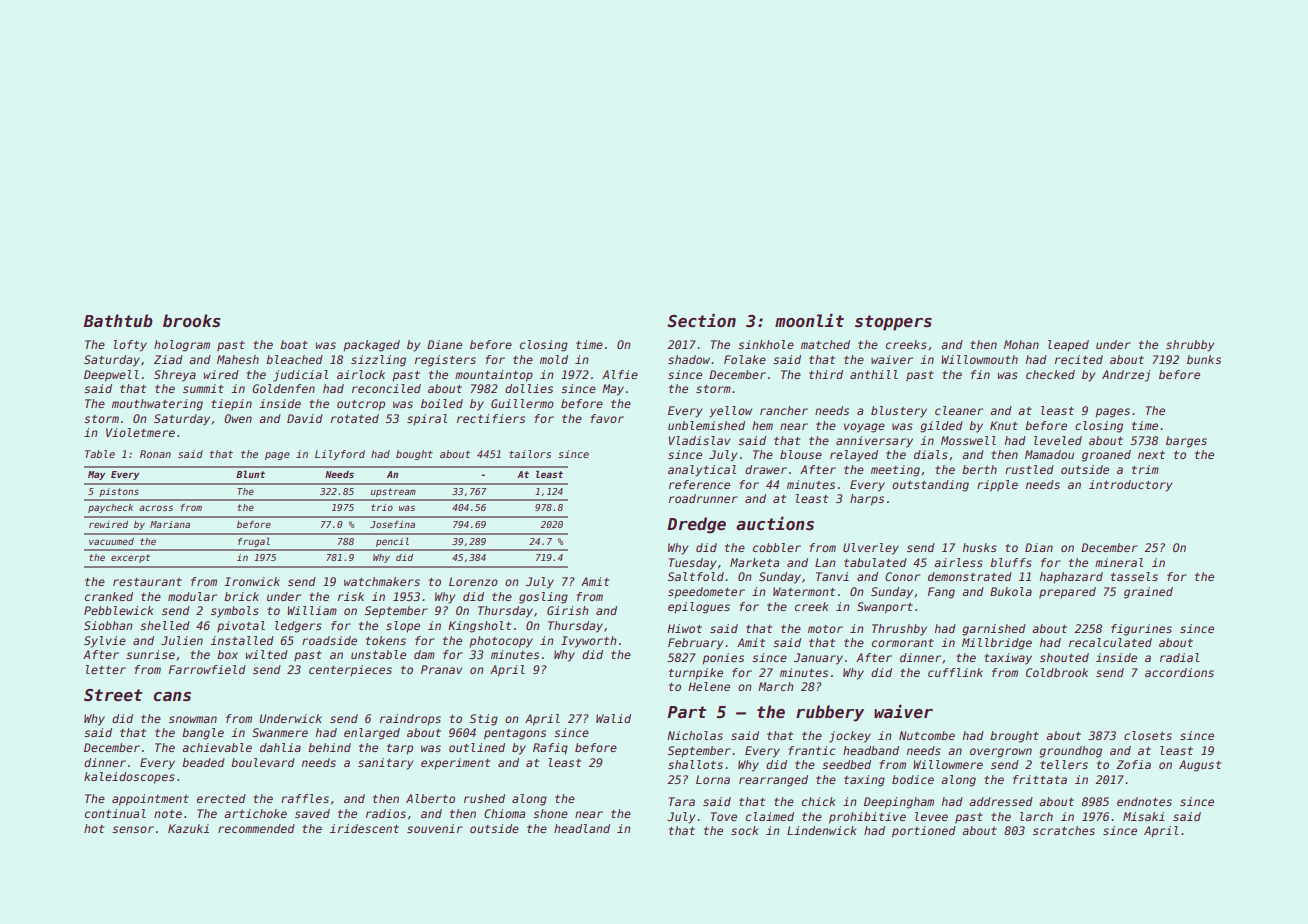 The image size is (1308, 924). Describe the element at coordinates (1064, 830) in the screenshot. I see `scratches` at that location.
